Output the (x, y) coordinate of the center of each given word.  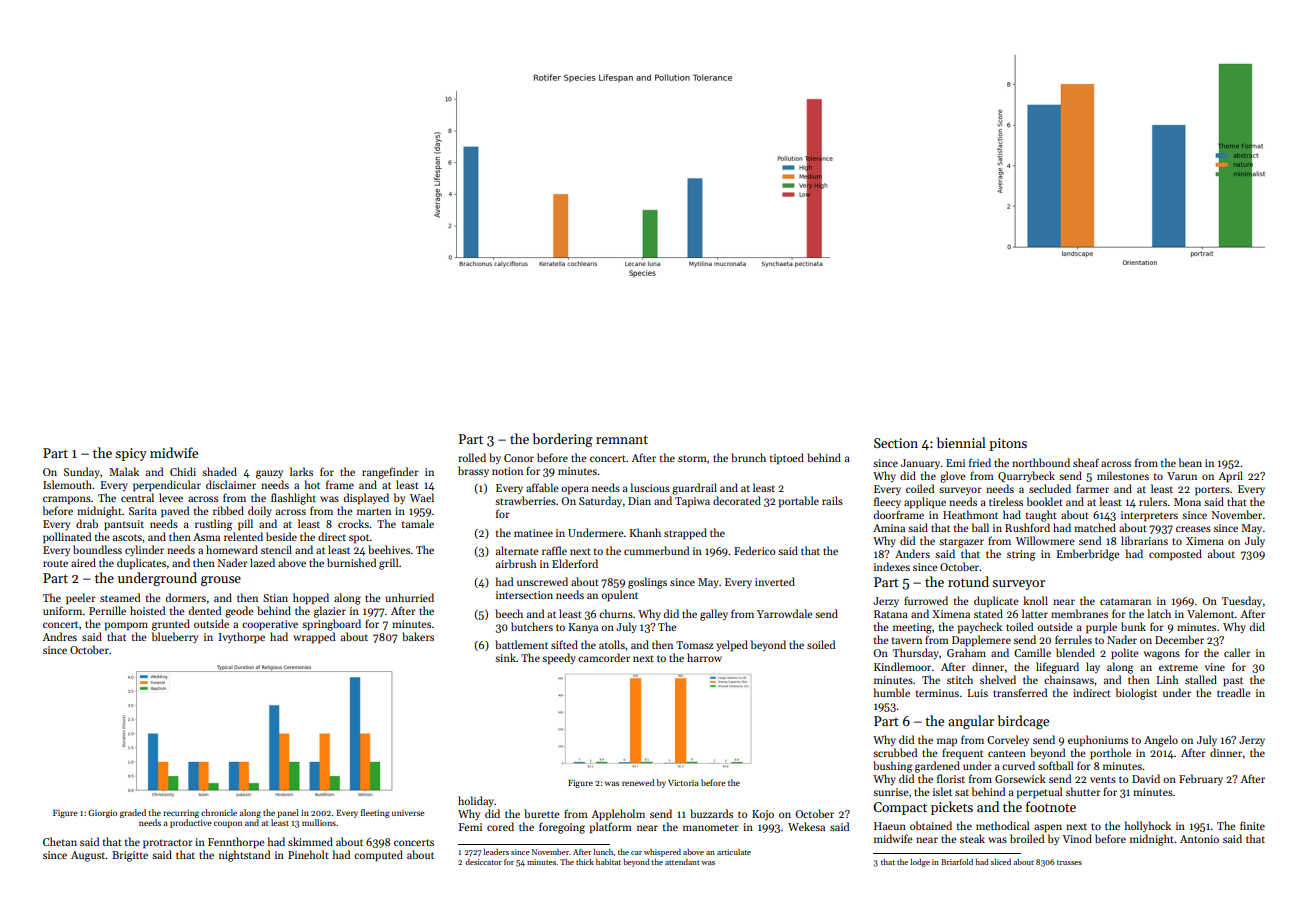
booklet (1045, 501)
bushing (892, 767)
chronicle (219, 812)
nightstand (244, 856)
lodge (920, 863)
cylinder (144, 550)
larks (301, 471)
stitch (960, 679)
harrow (704, 657)
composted (1175, 555)
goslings (647, 583)
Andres (59, 636)
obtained (931, 825)
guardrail (694, 489)
